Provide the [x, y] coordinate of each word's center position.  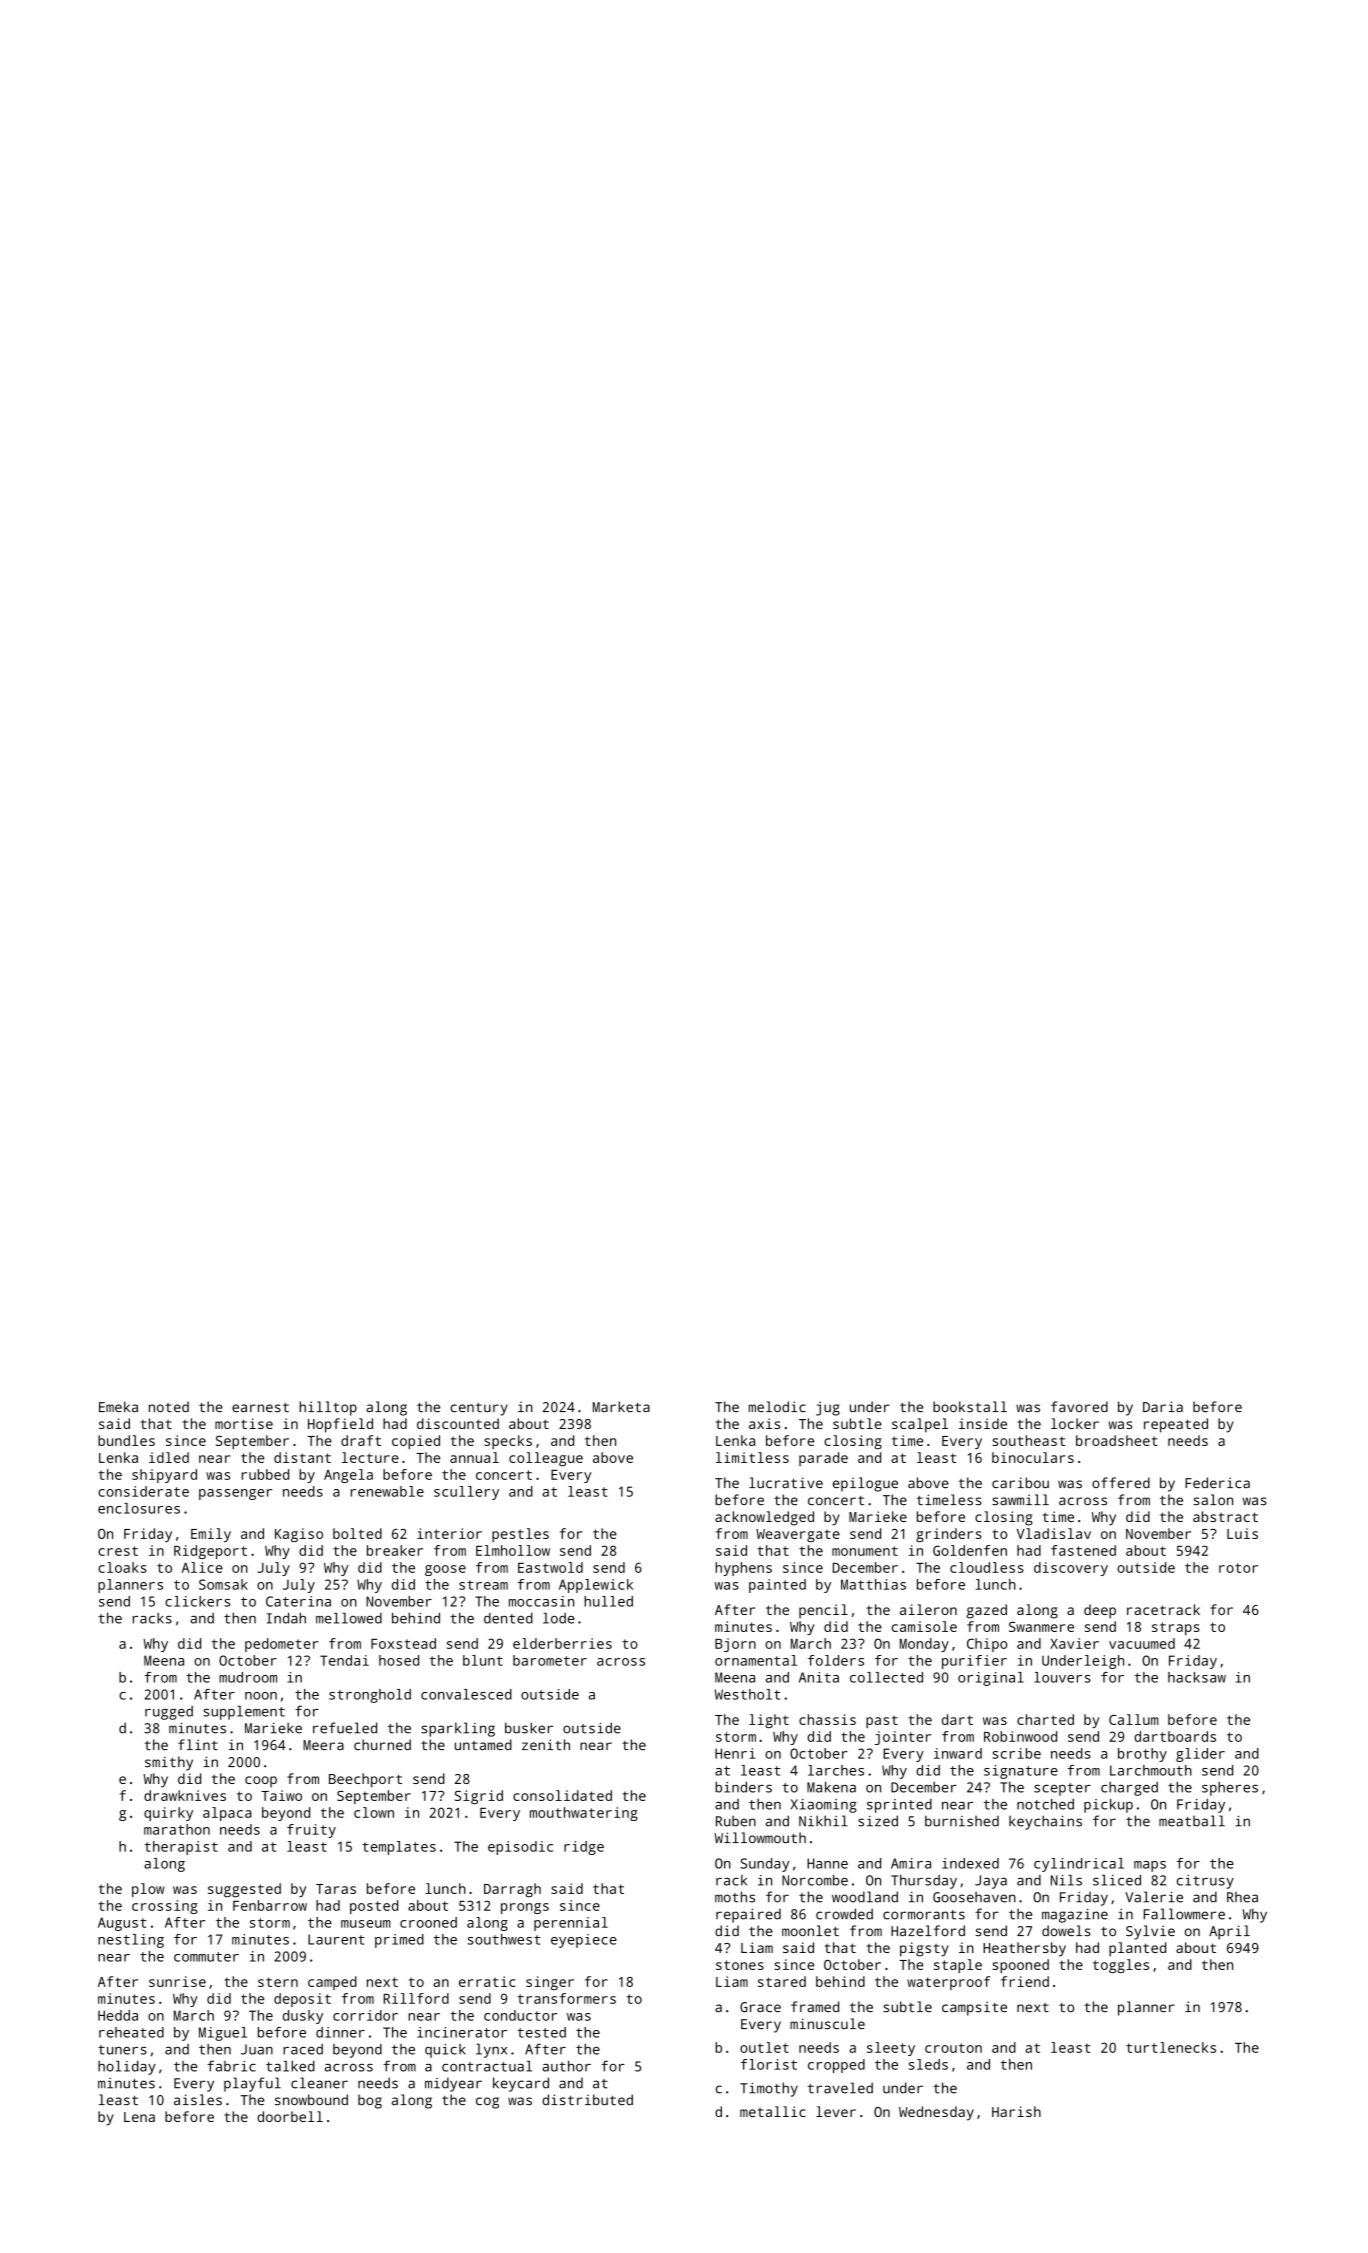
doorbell [290, 2116]
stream [483, 1585]
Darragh [512, 1890]
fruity [311, 1831]
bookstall [970, 1406]
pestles [520, 1535]
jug [828, 1408]
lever [836, 2111]
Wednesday [936, 2113]
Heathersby [1024, 1949]
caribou [1020, 1482]
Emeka [118, 1406]
